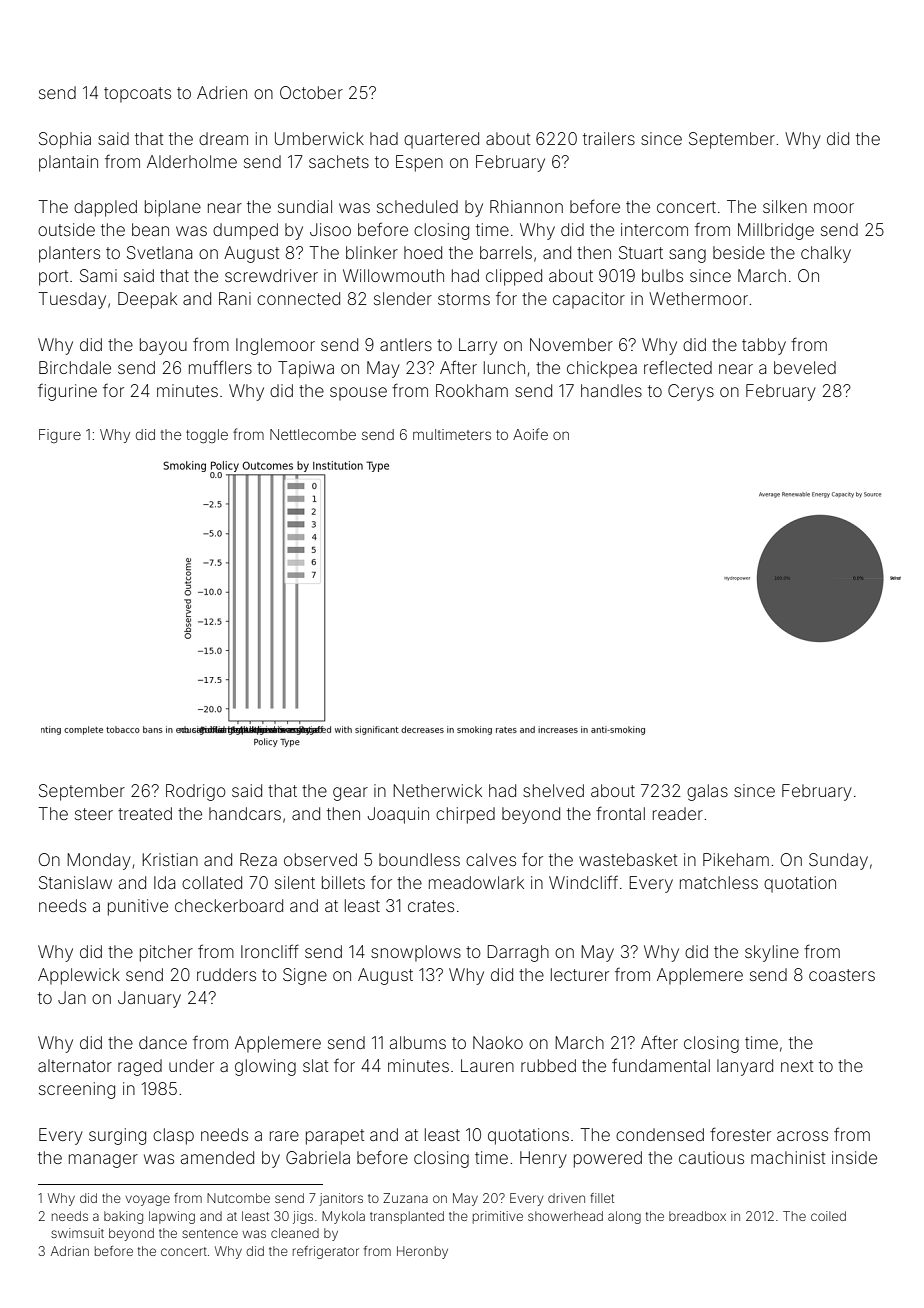 The width and height of the screenshot is (924, 1308). What do you see at coordinates (217, 1157) in the screenshot?
I see `amended` at bounding box center [217, 1157].
